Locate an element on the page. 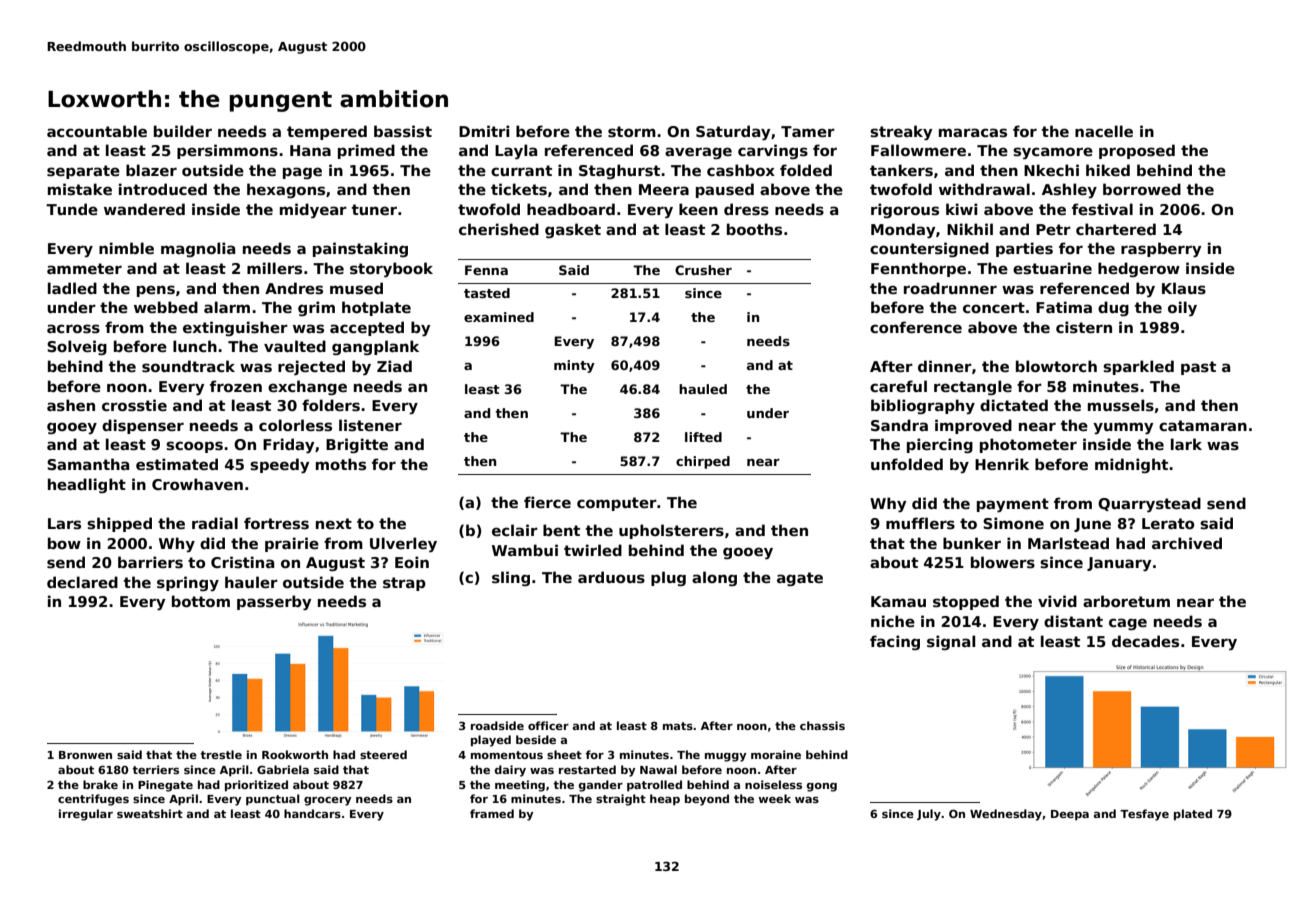 The height and width of the image is (924, 1308). page is located at coordinates (302, 173).
